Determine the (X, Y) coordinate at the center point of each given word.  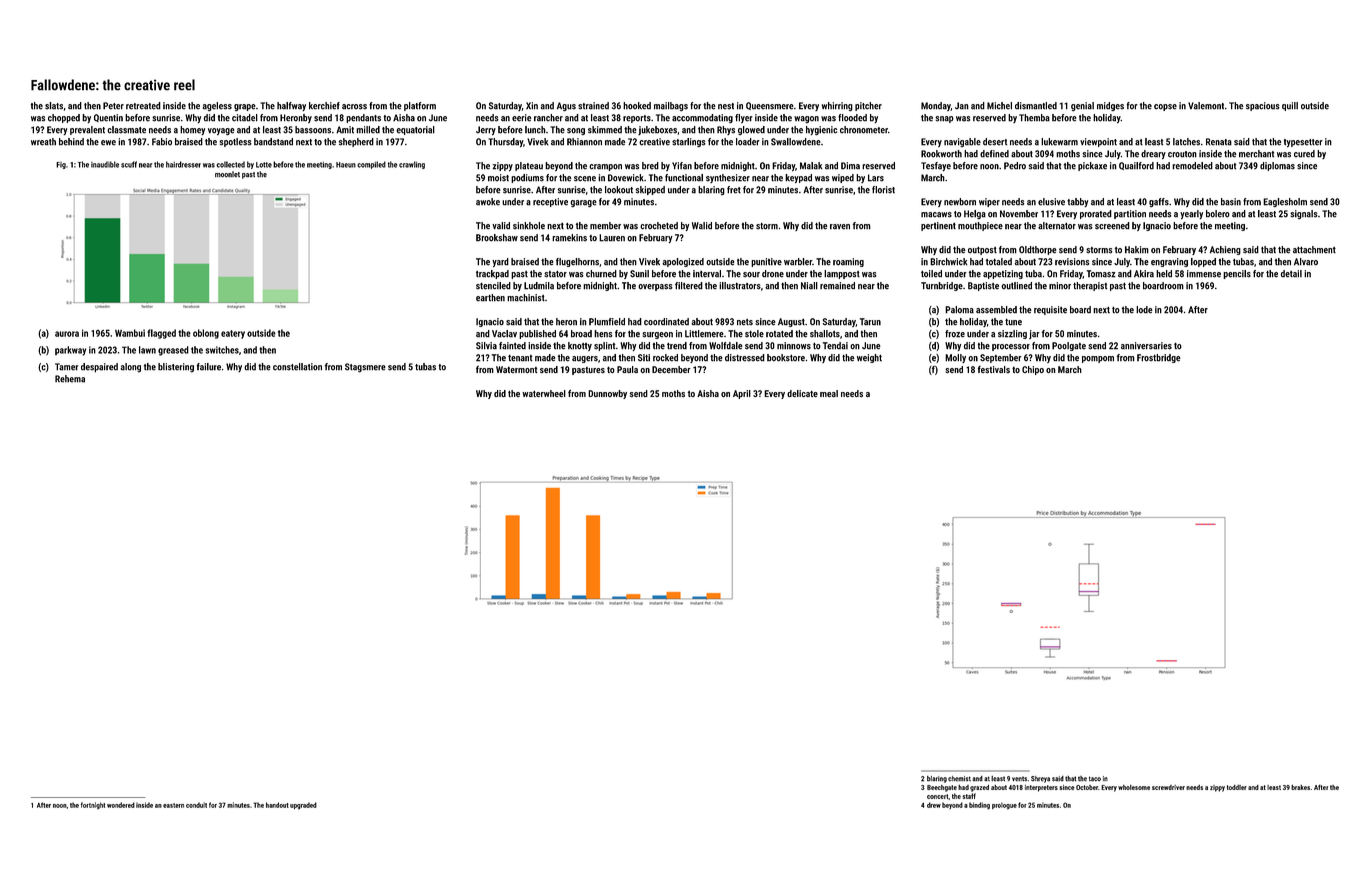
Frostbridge (1159, 358)
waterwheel (544, 393)
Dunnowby (607, 394)
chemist (959, 779)
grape (245, 107)
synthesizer (728, 178)
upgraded (303, 806)
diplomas (1277, 166)
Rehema (70, 379)
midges (1110, 106)
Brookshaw (497, 238)
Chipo (1033, 370)
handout (277, 805)
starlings (689, 142)
